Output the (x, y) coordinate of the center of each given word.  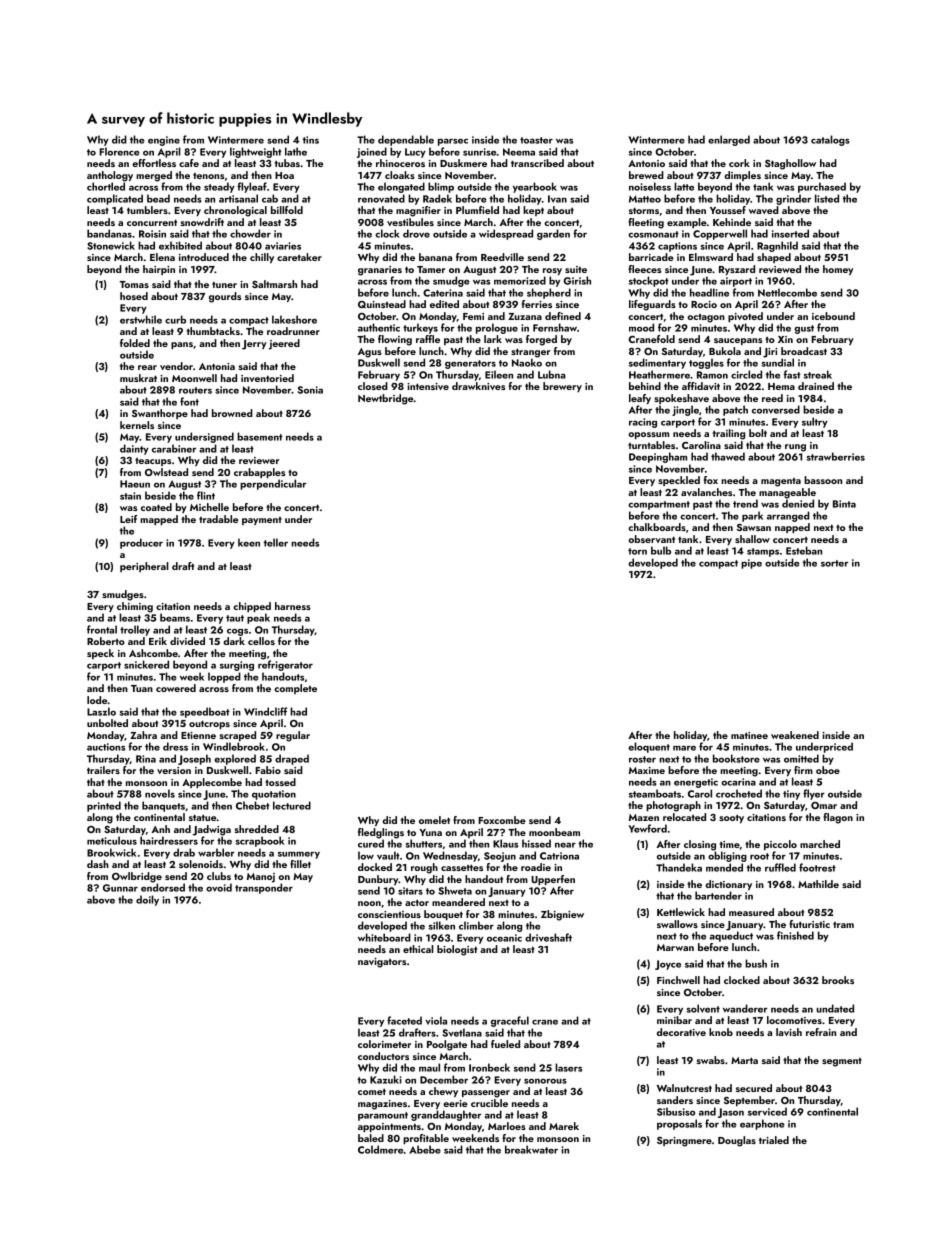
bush (756, 963)
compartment (659, 505)
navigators (382, 963)
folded (135, 343)
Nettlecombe (787, 292)
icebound (833, 316)
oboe (828, 770)
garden (553, 234)
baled (371, 1138)
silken (441, 925)
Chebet (253, 805)
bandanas (109, 233)
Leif (128, 519)
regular (293, 736)
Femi (473, 316)
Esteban (804, 550)
